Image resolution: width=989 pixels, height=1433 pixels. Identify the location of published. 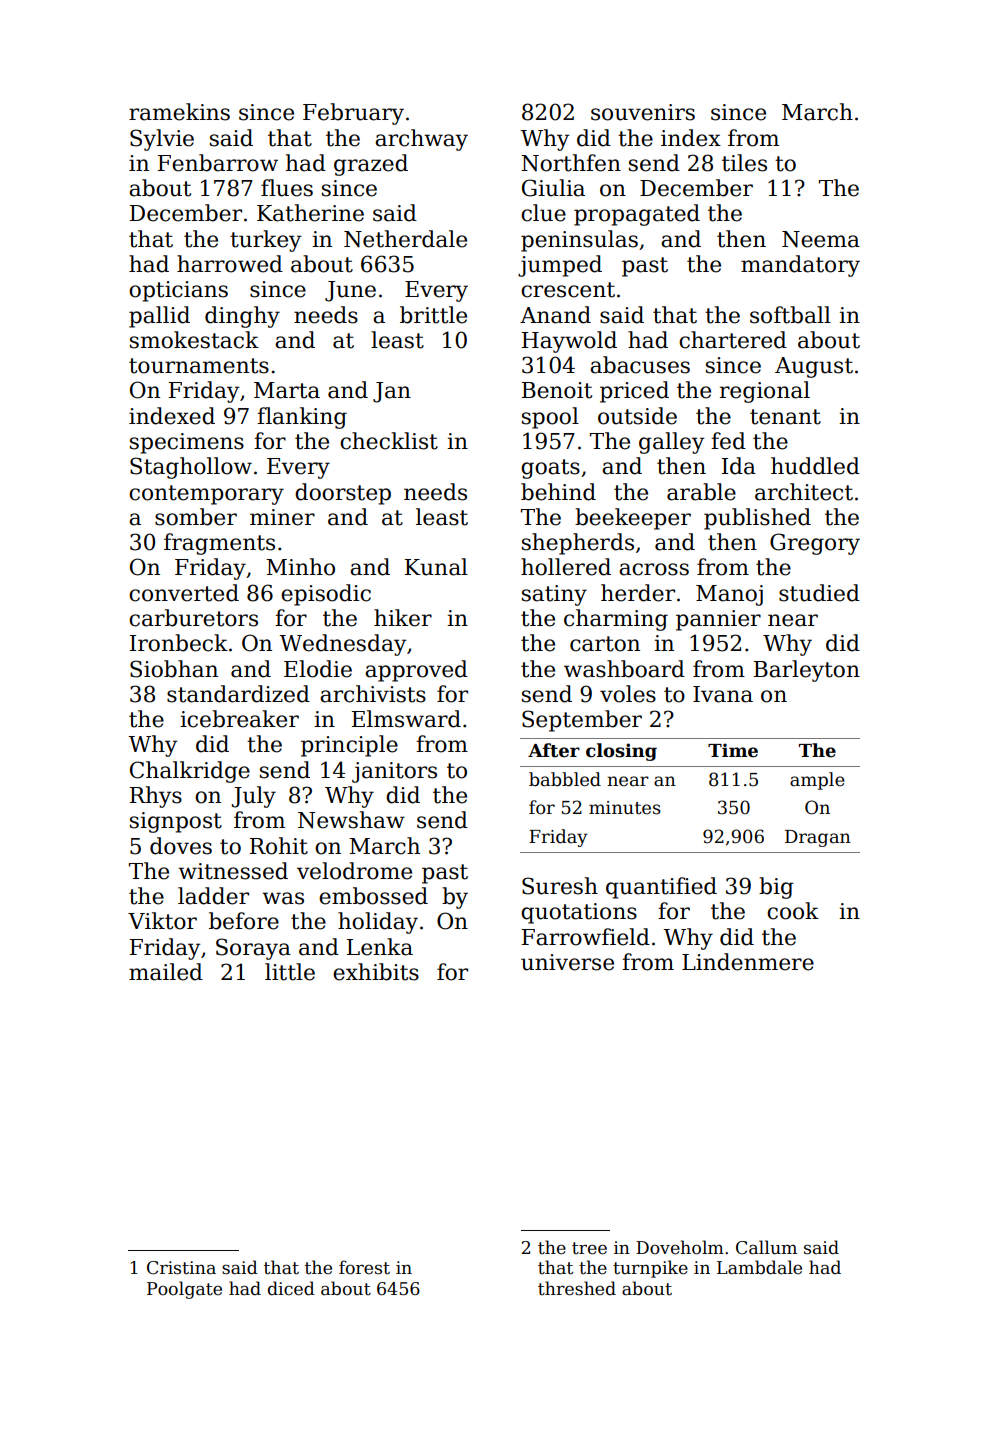
(757, 519).
